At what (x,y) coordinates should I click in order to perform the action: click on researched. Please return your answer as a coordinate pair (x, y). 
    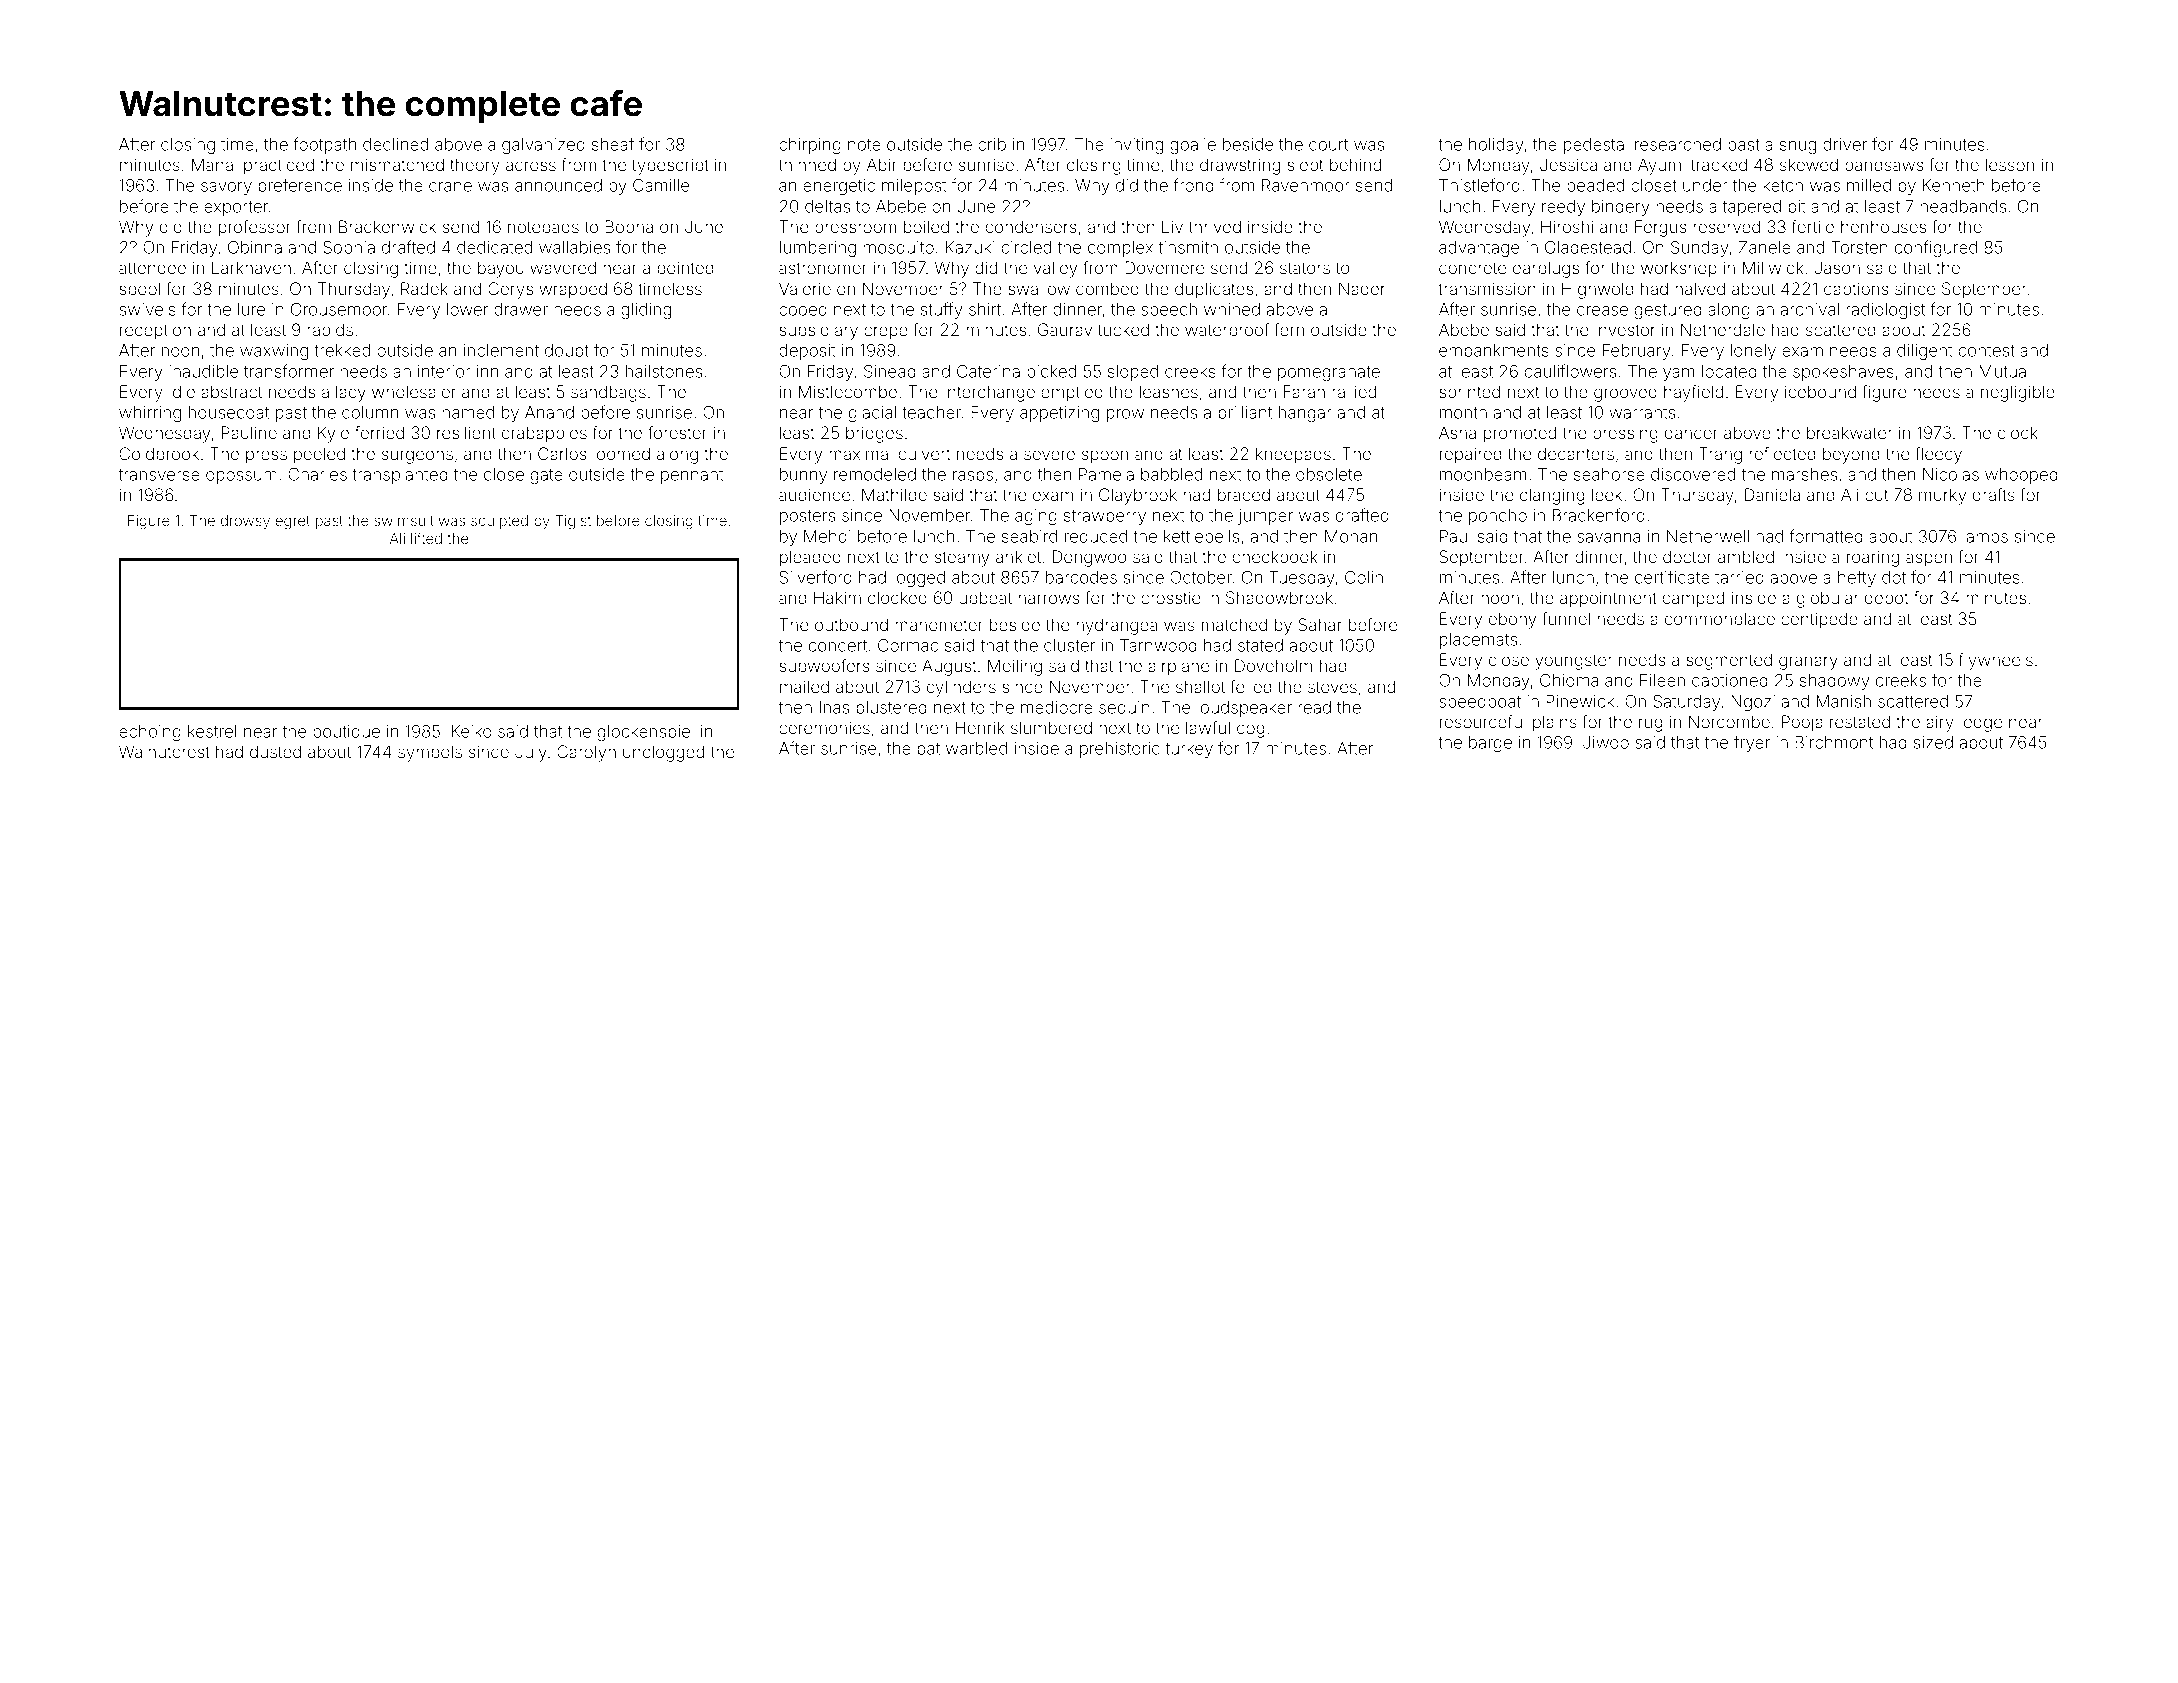
    Looking at the image, I should click on (1678, 144).
